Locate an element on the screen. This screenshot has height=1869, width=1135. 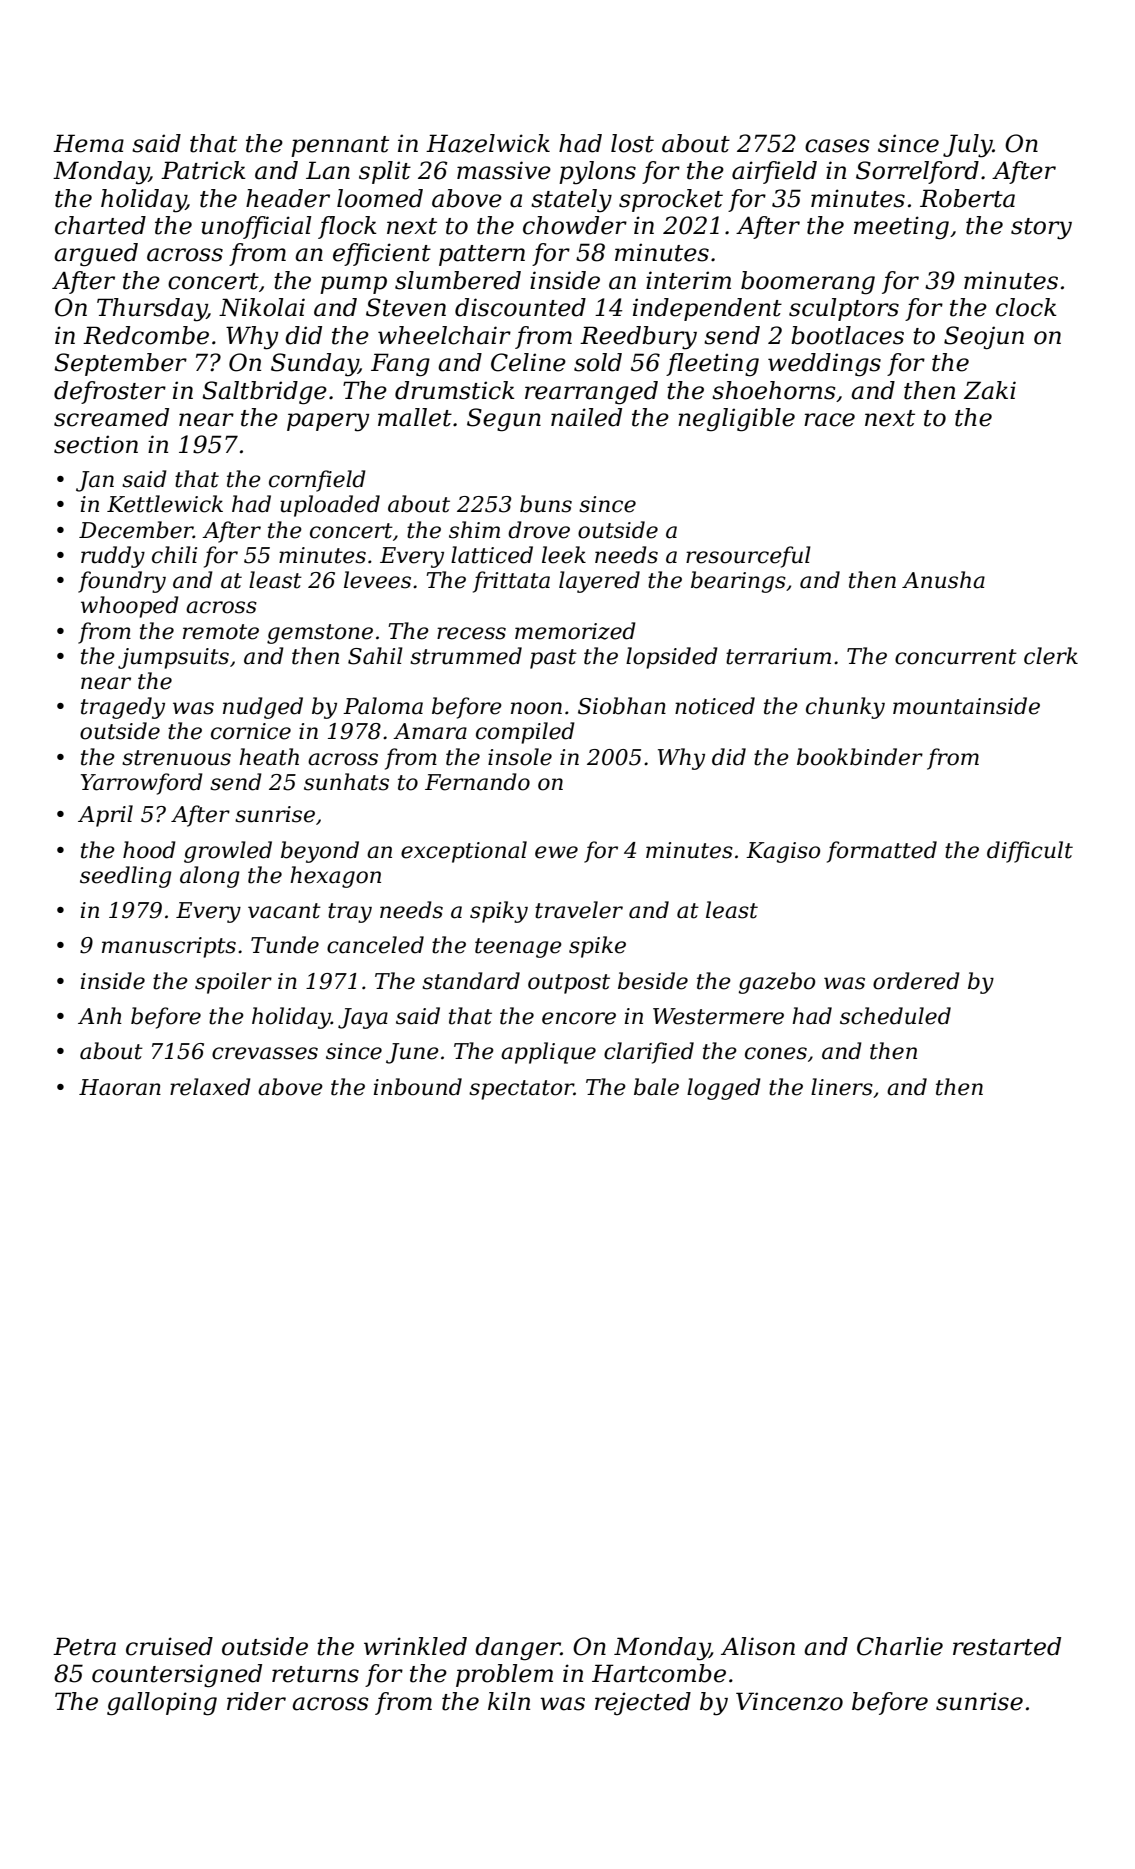
rejected is located at coordinates (643, 1703).
